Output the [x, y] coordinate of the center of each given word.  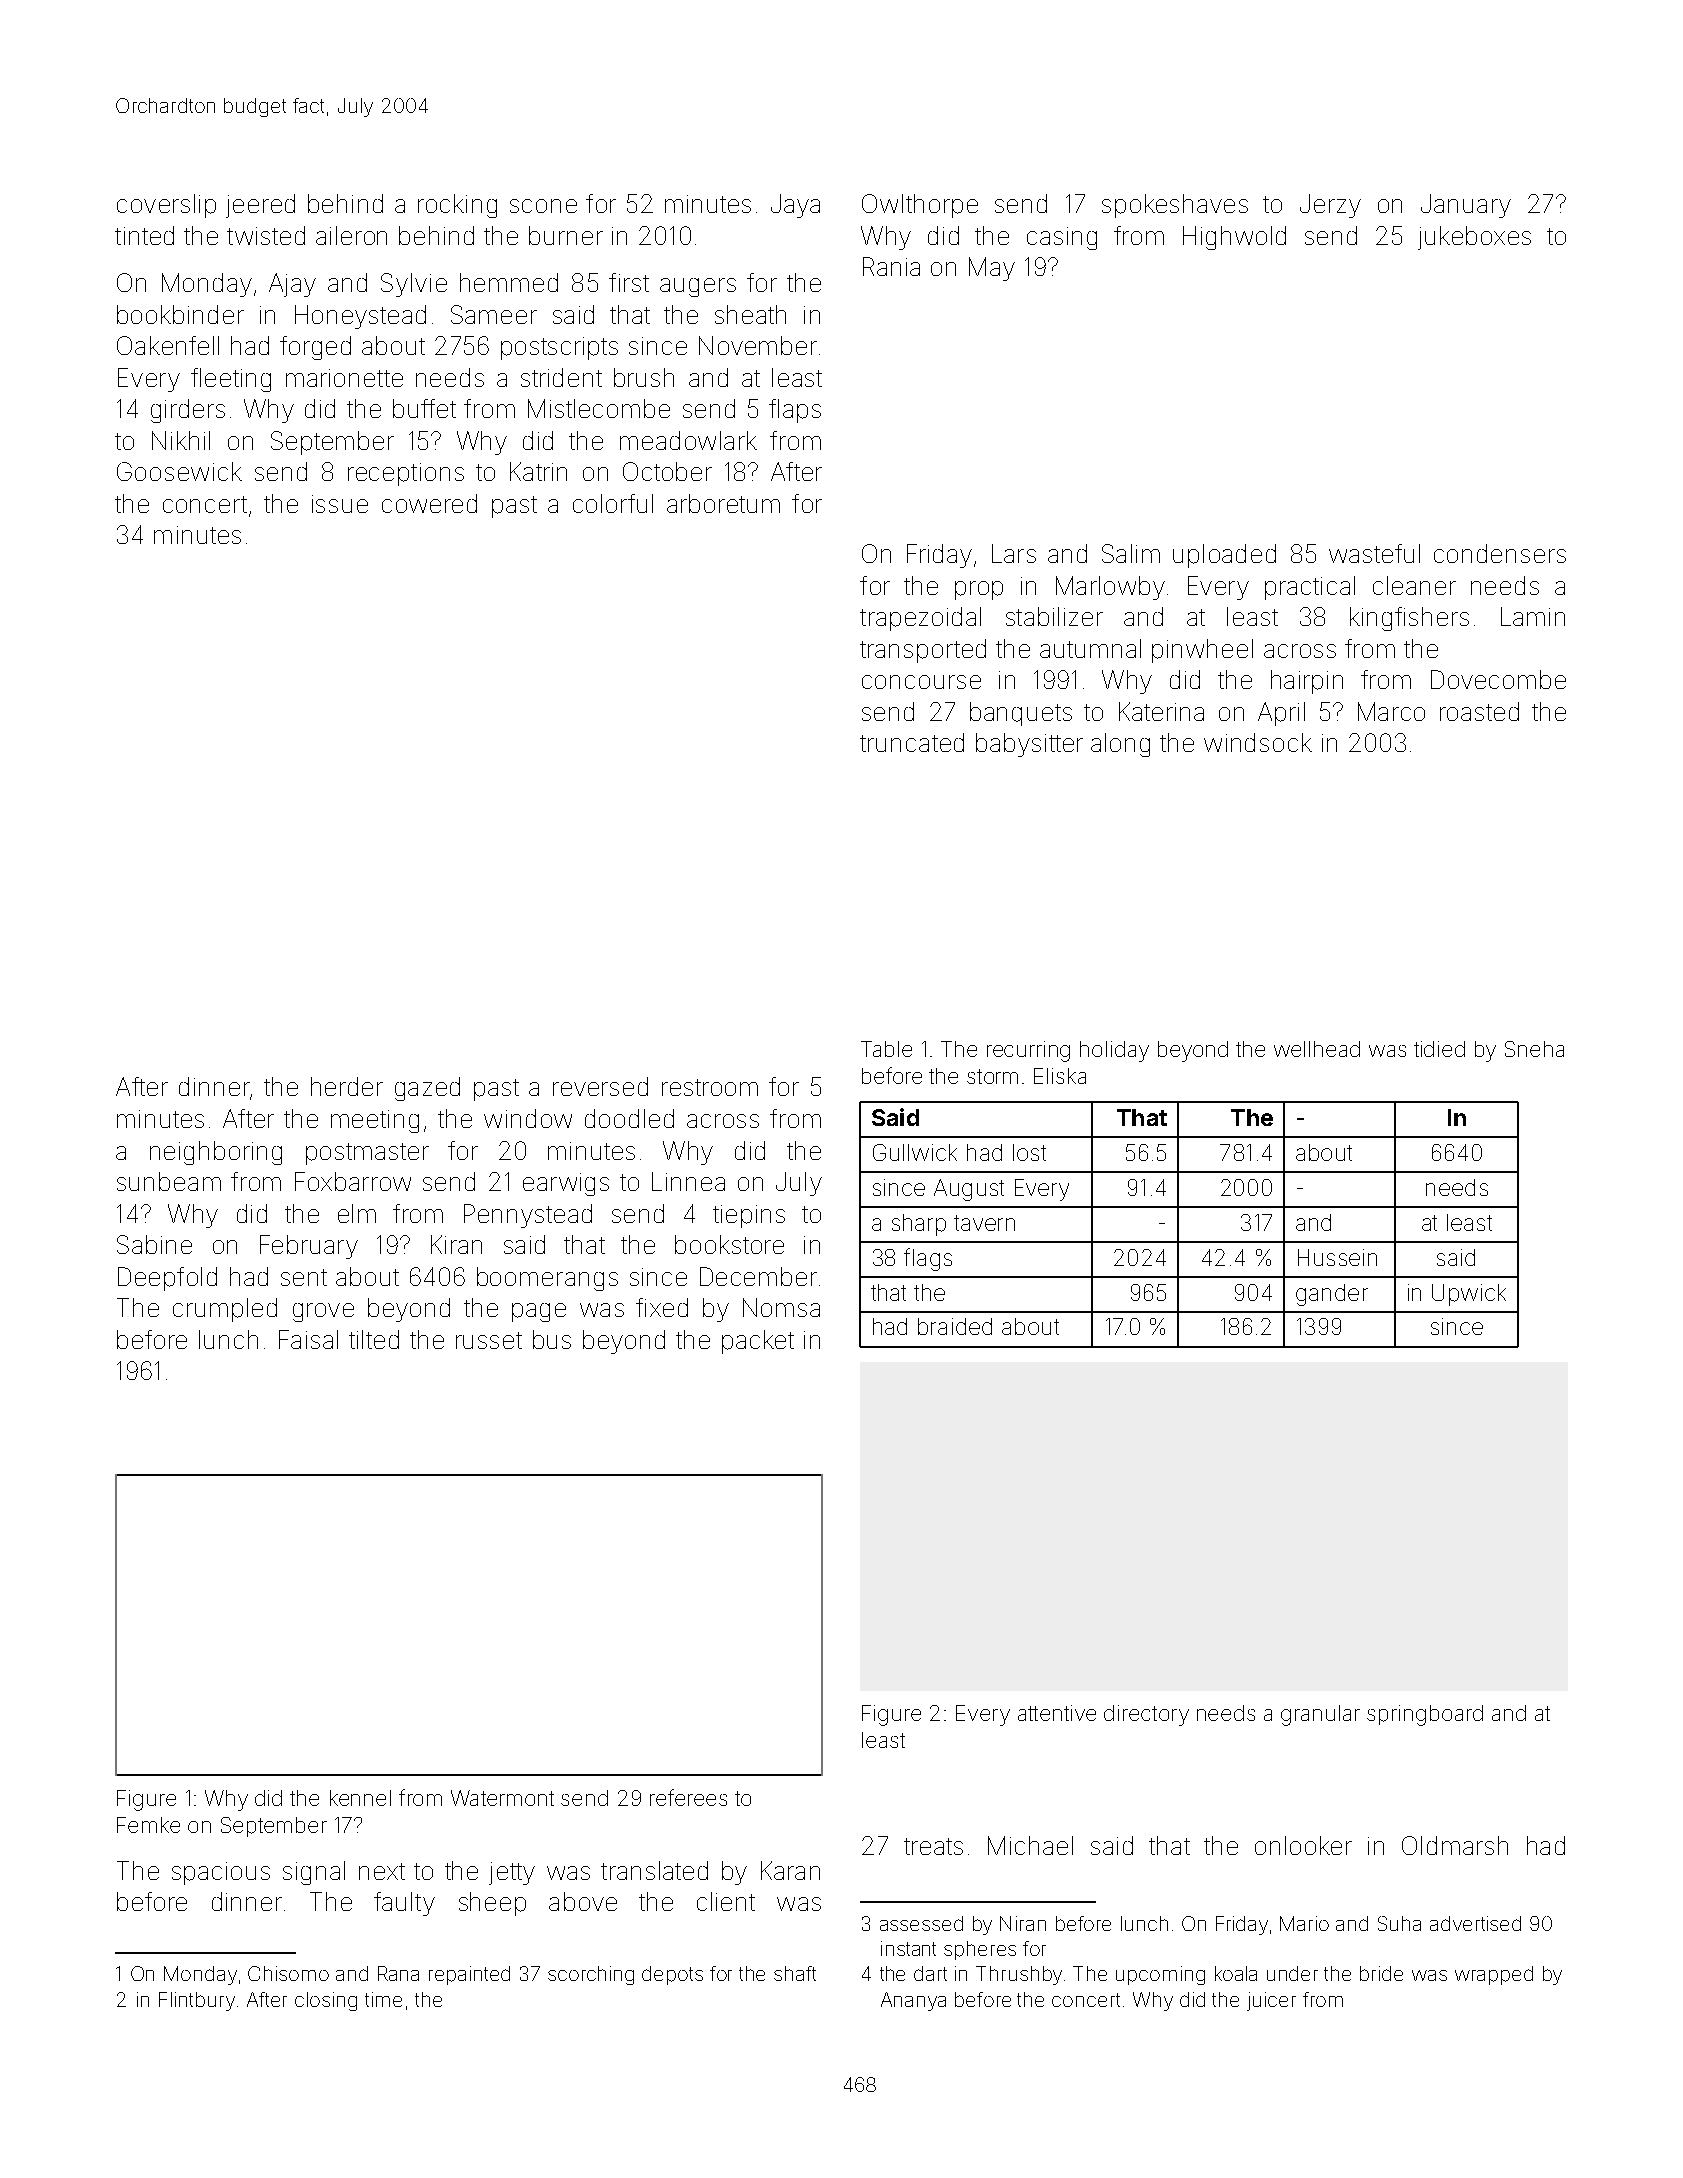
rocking [457, 206]
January [1466, 206]
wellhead [1317, 1049]
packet [758, 1342]
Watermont [502, 1798]
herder [347, 1086]
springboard [1425, 1715]
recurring [1028, 1051]
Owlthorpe [920, 206]
